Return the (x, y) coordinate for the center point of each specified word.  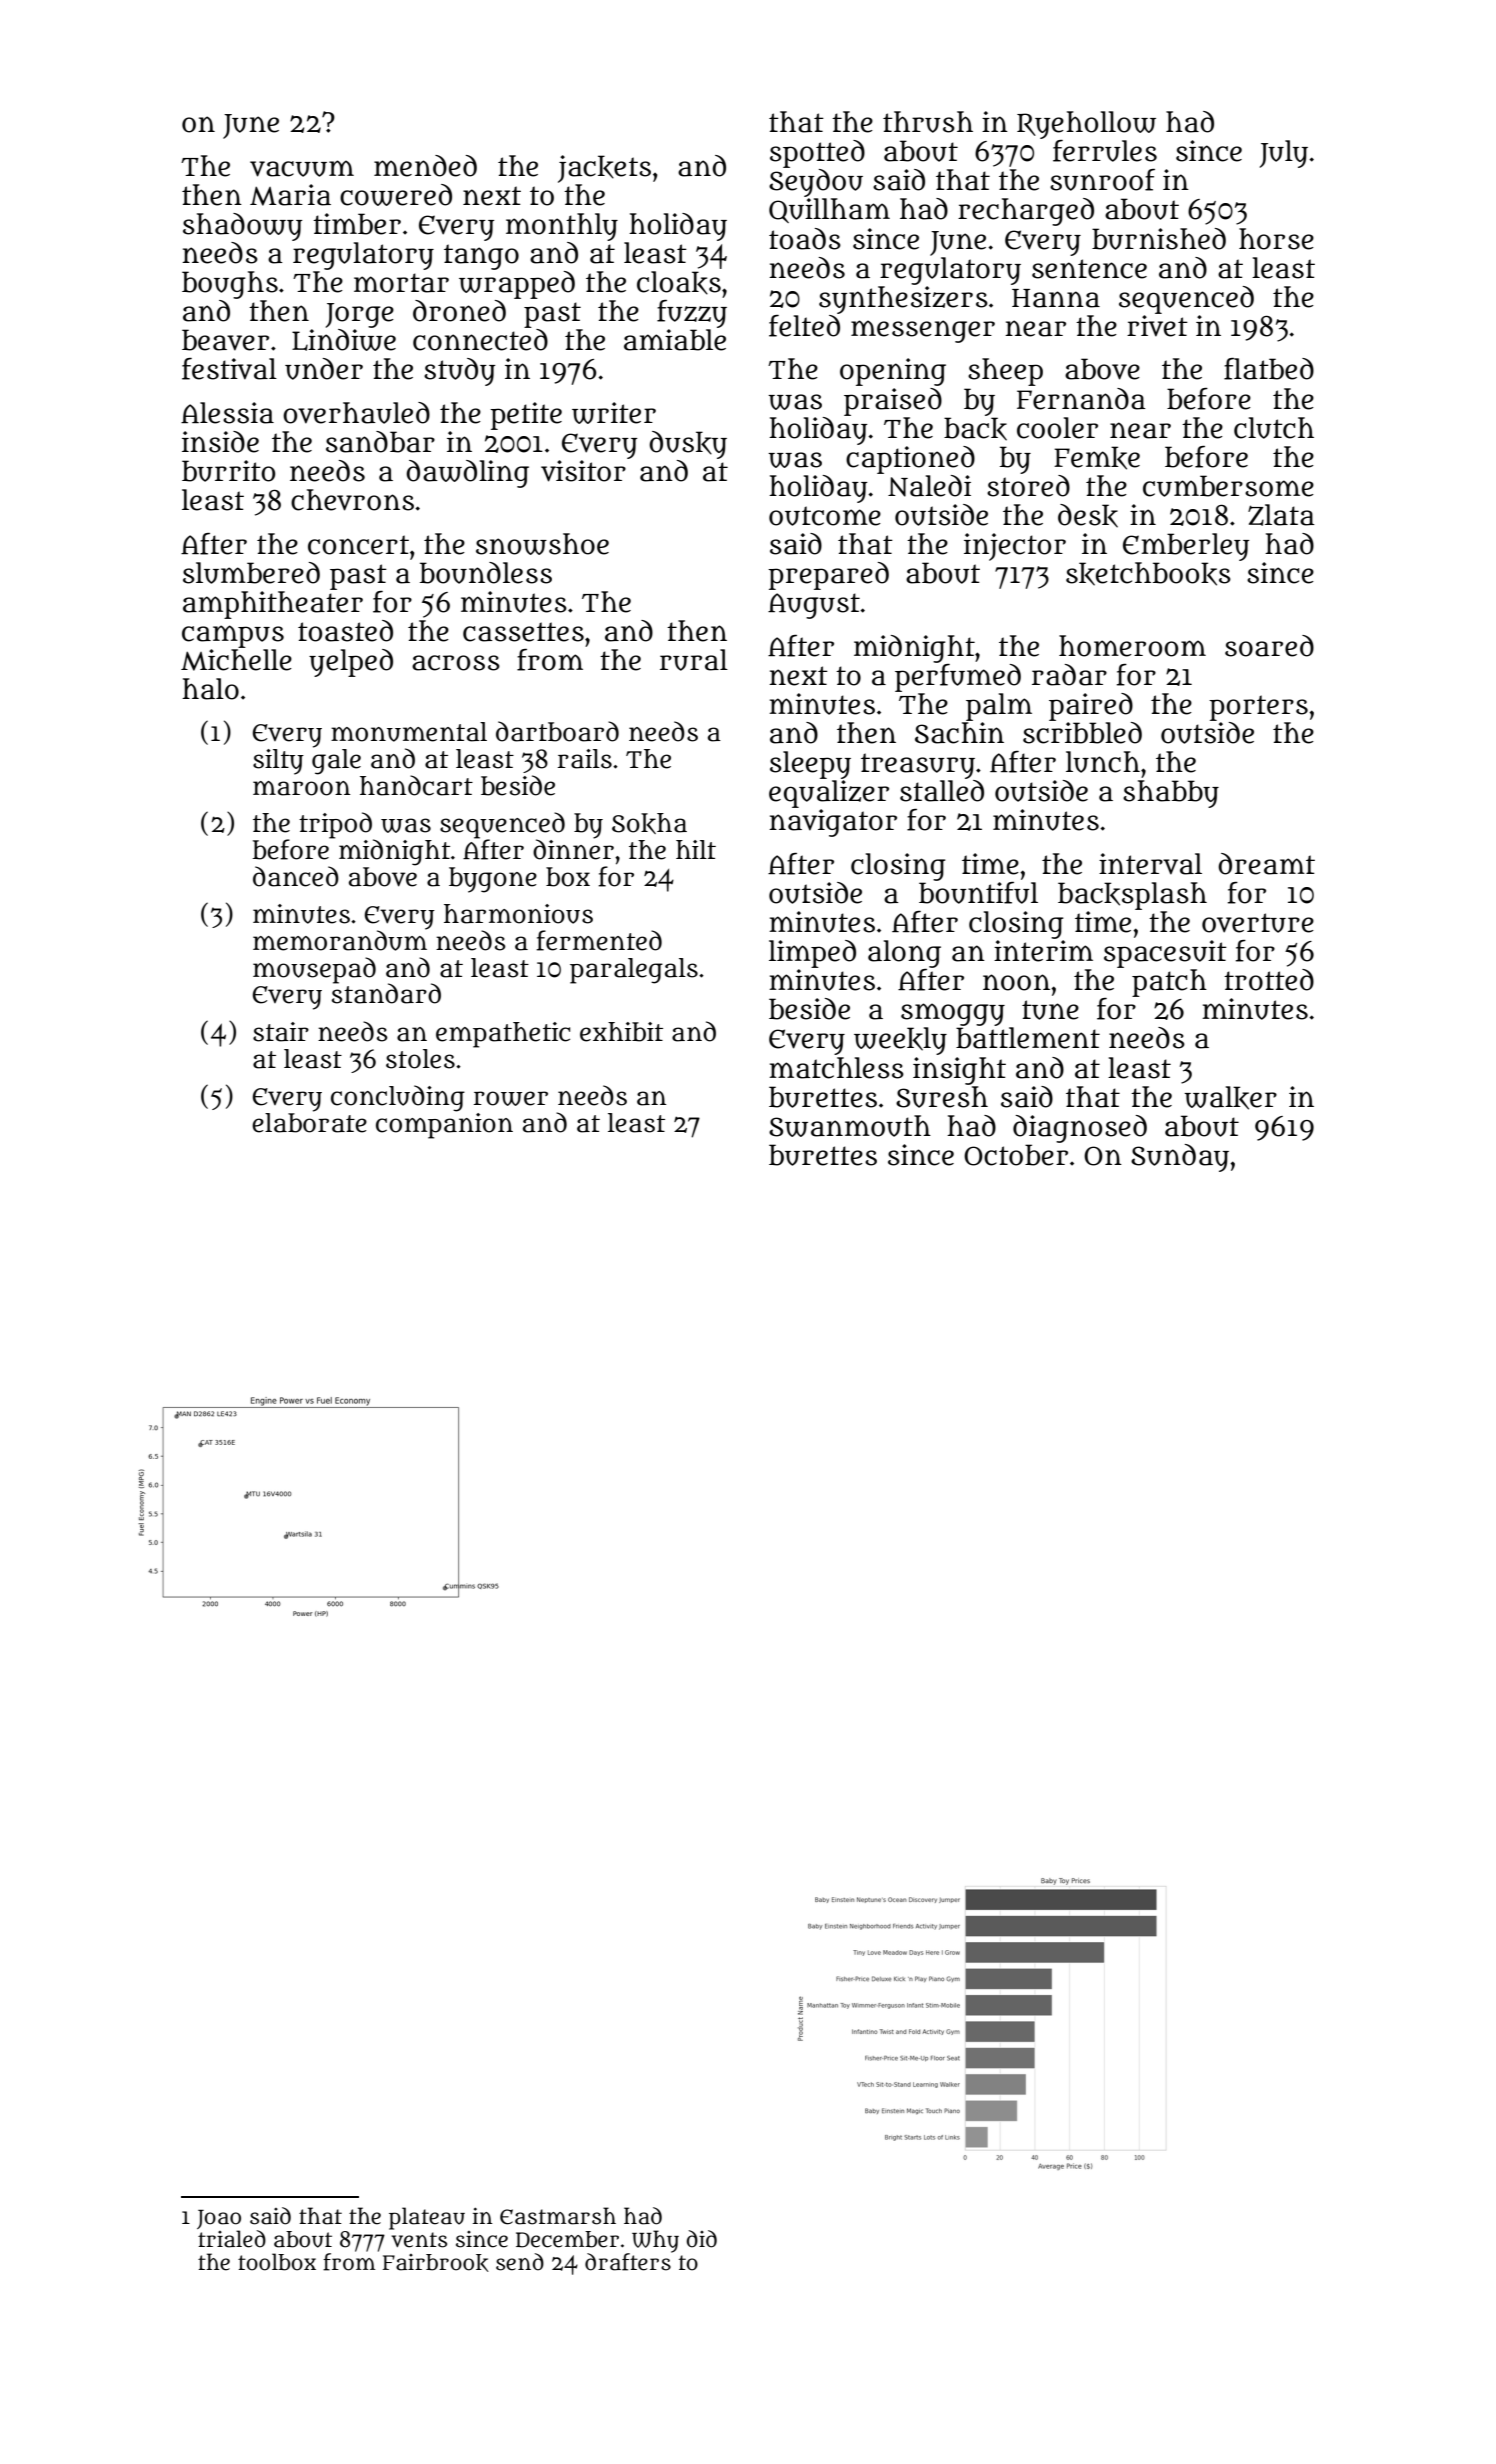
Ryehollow (1086, 125)
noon (1016, 982)
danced (296, 876)
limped (812, 954)
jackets (604, 169)
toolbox (277, 2262)
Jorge (360, 315)
